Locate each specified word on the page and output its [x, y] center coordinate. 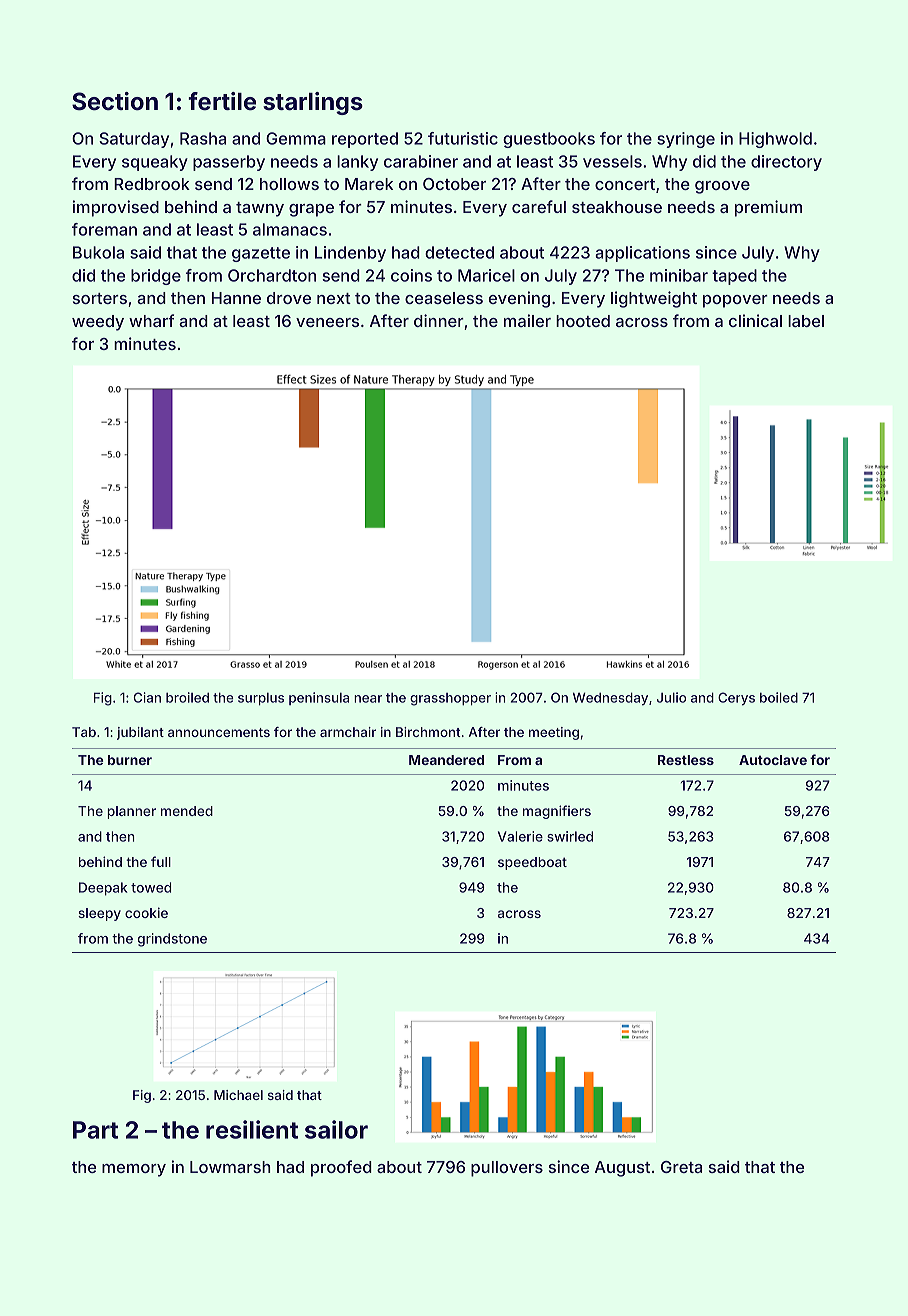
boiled [779, 697]
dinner [439, 320]
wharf [151, 320]
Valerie [520, 836]
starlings [313, 103]
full [161, 861]
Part [95, 1130]
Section [115, 101]
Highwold [775, 140]
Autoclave [773, 760]
